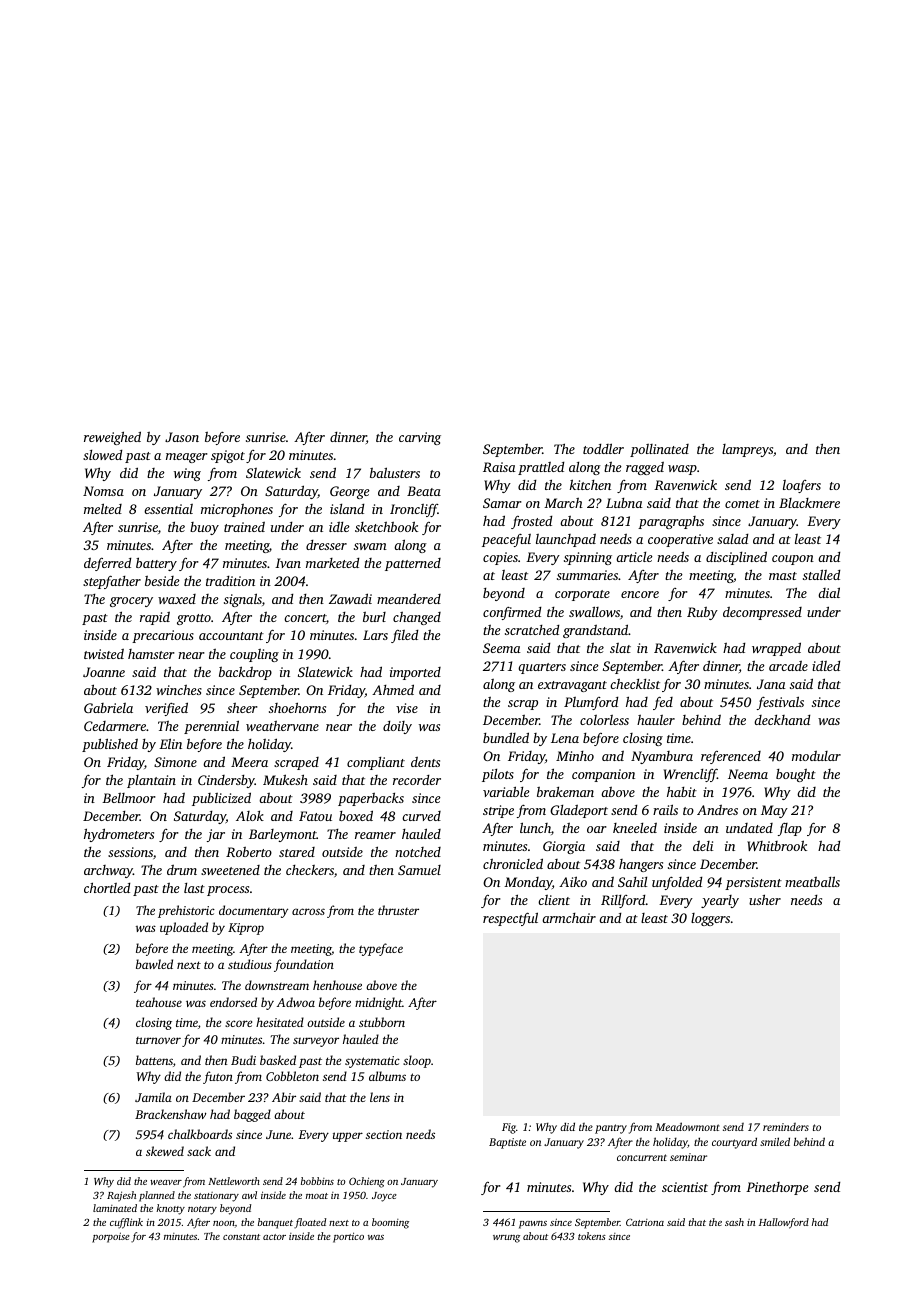  I want to click on loggers, so click(710, 919).
